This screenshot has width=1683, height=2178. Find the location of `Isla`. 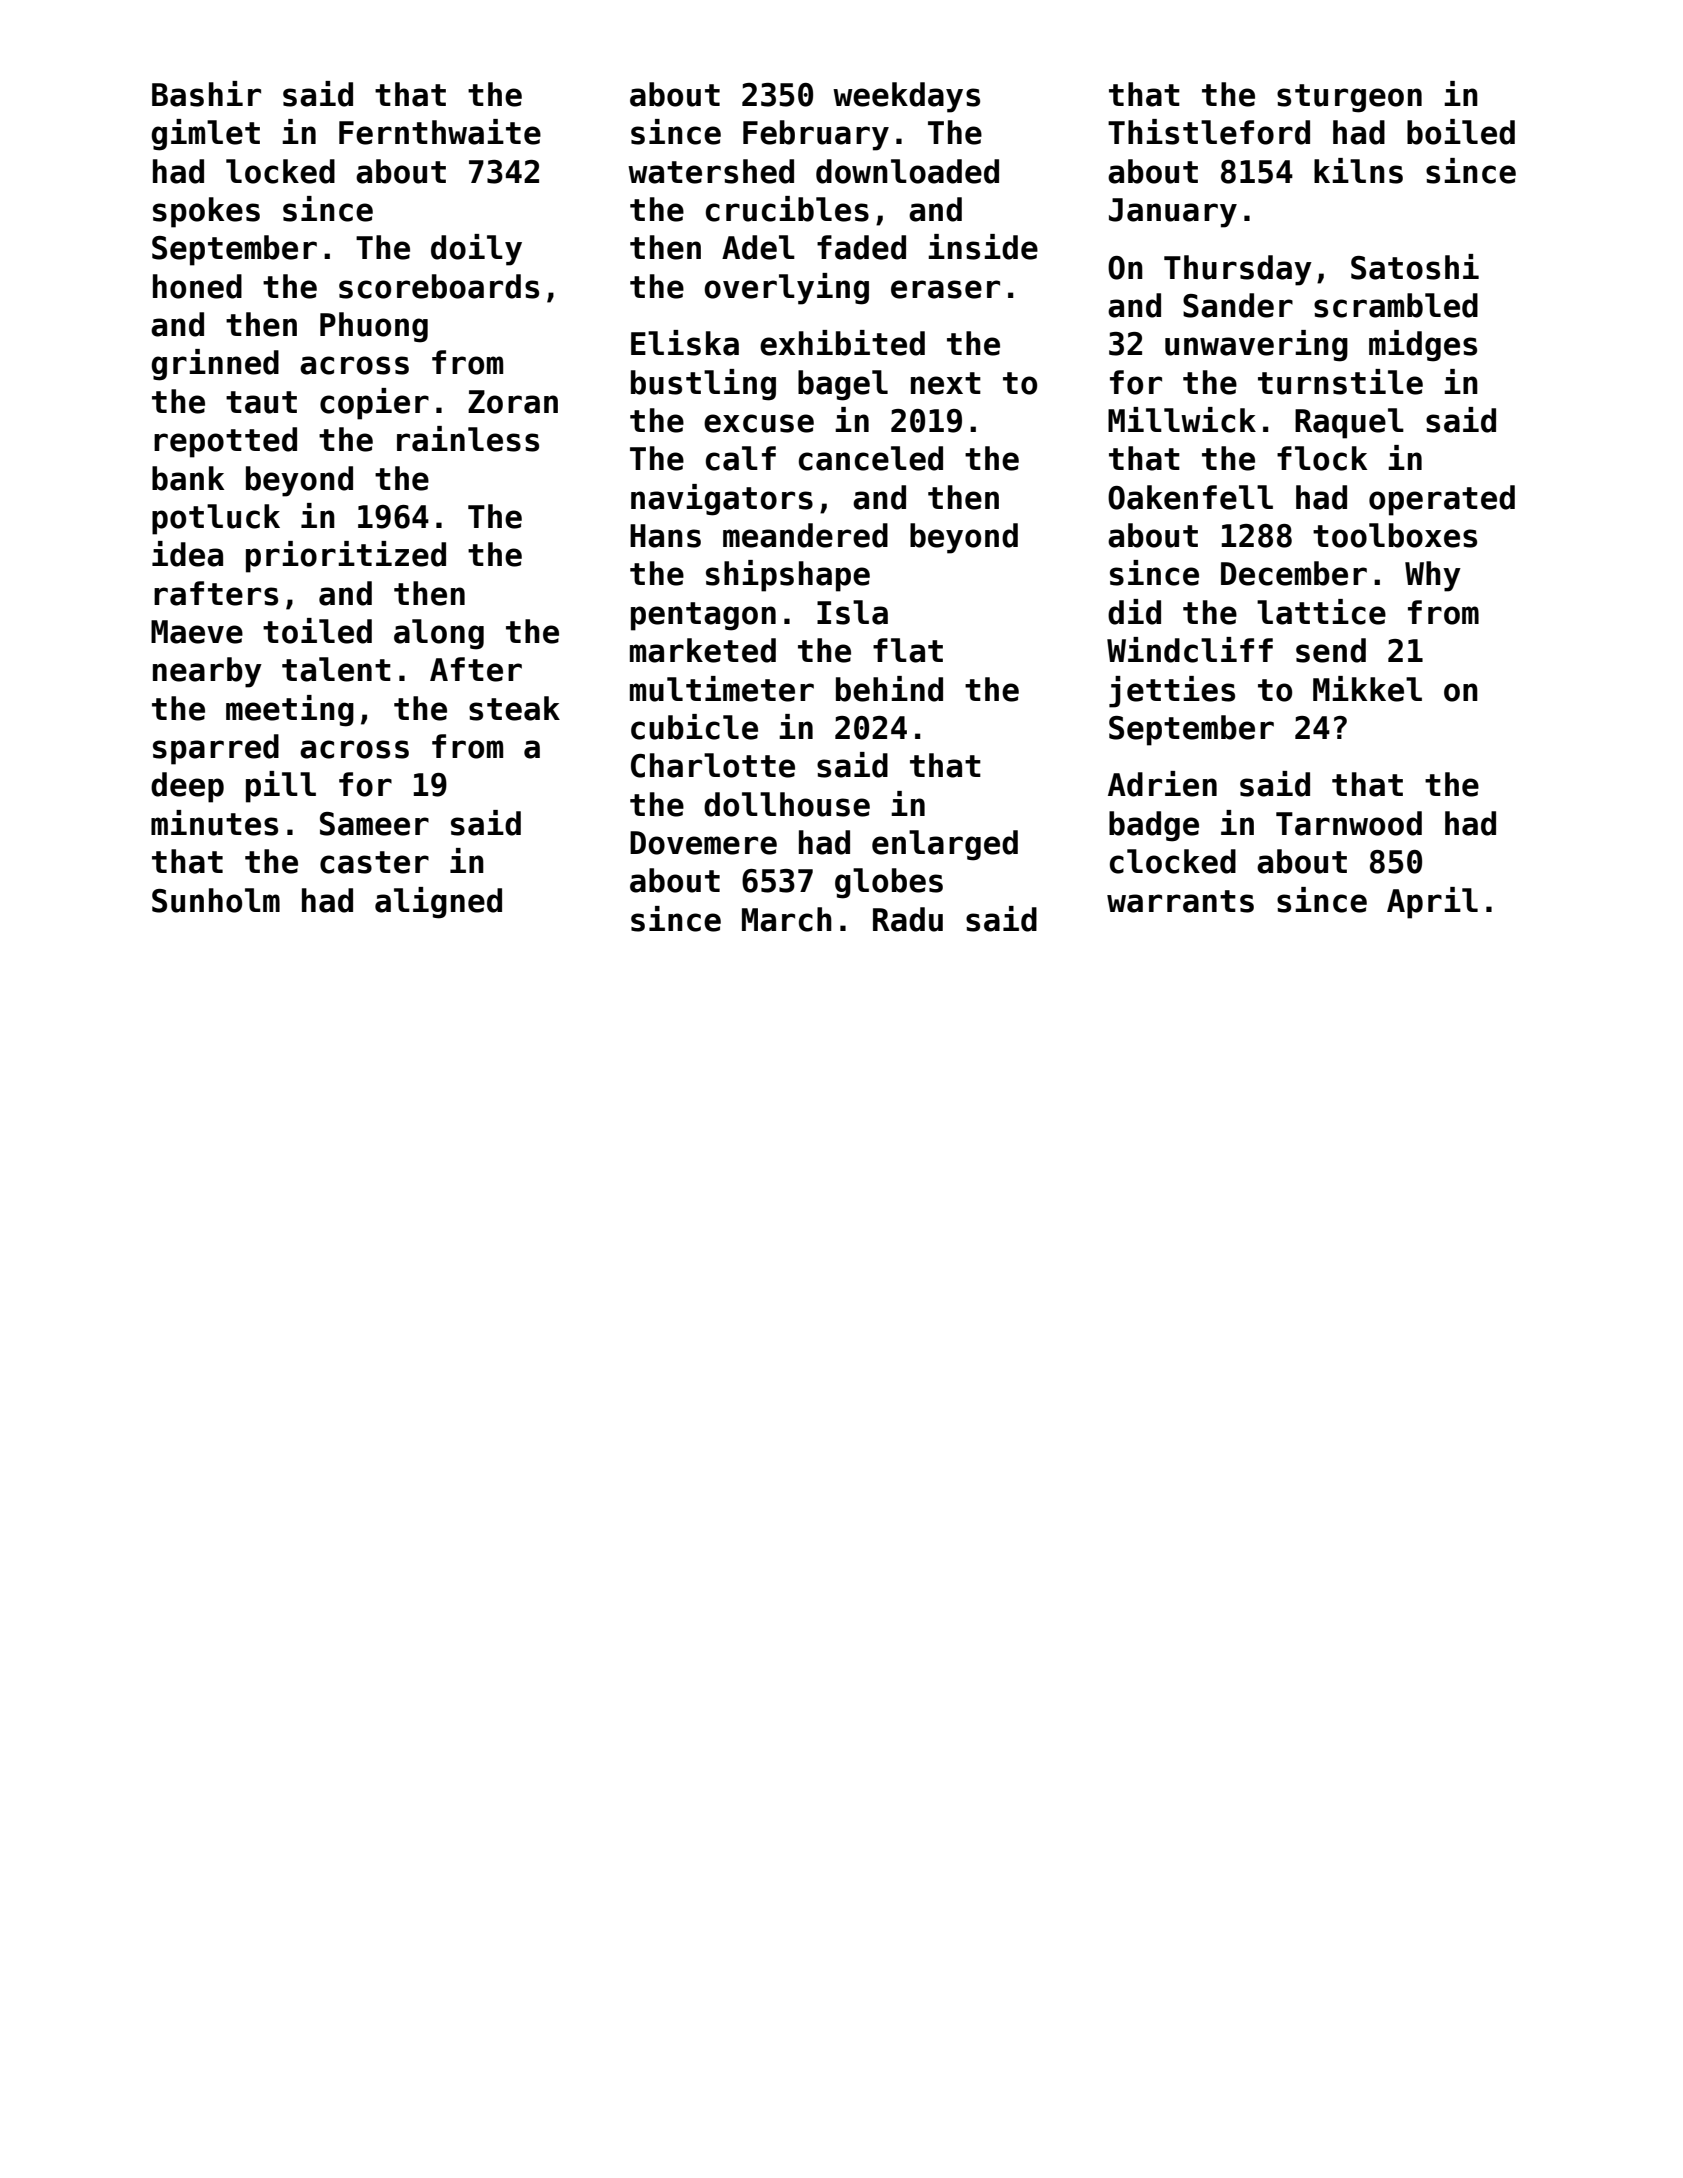

Isla is located at coordinates (852, 612).
